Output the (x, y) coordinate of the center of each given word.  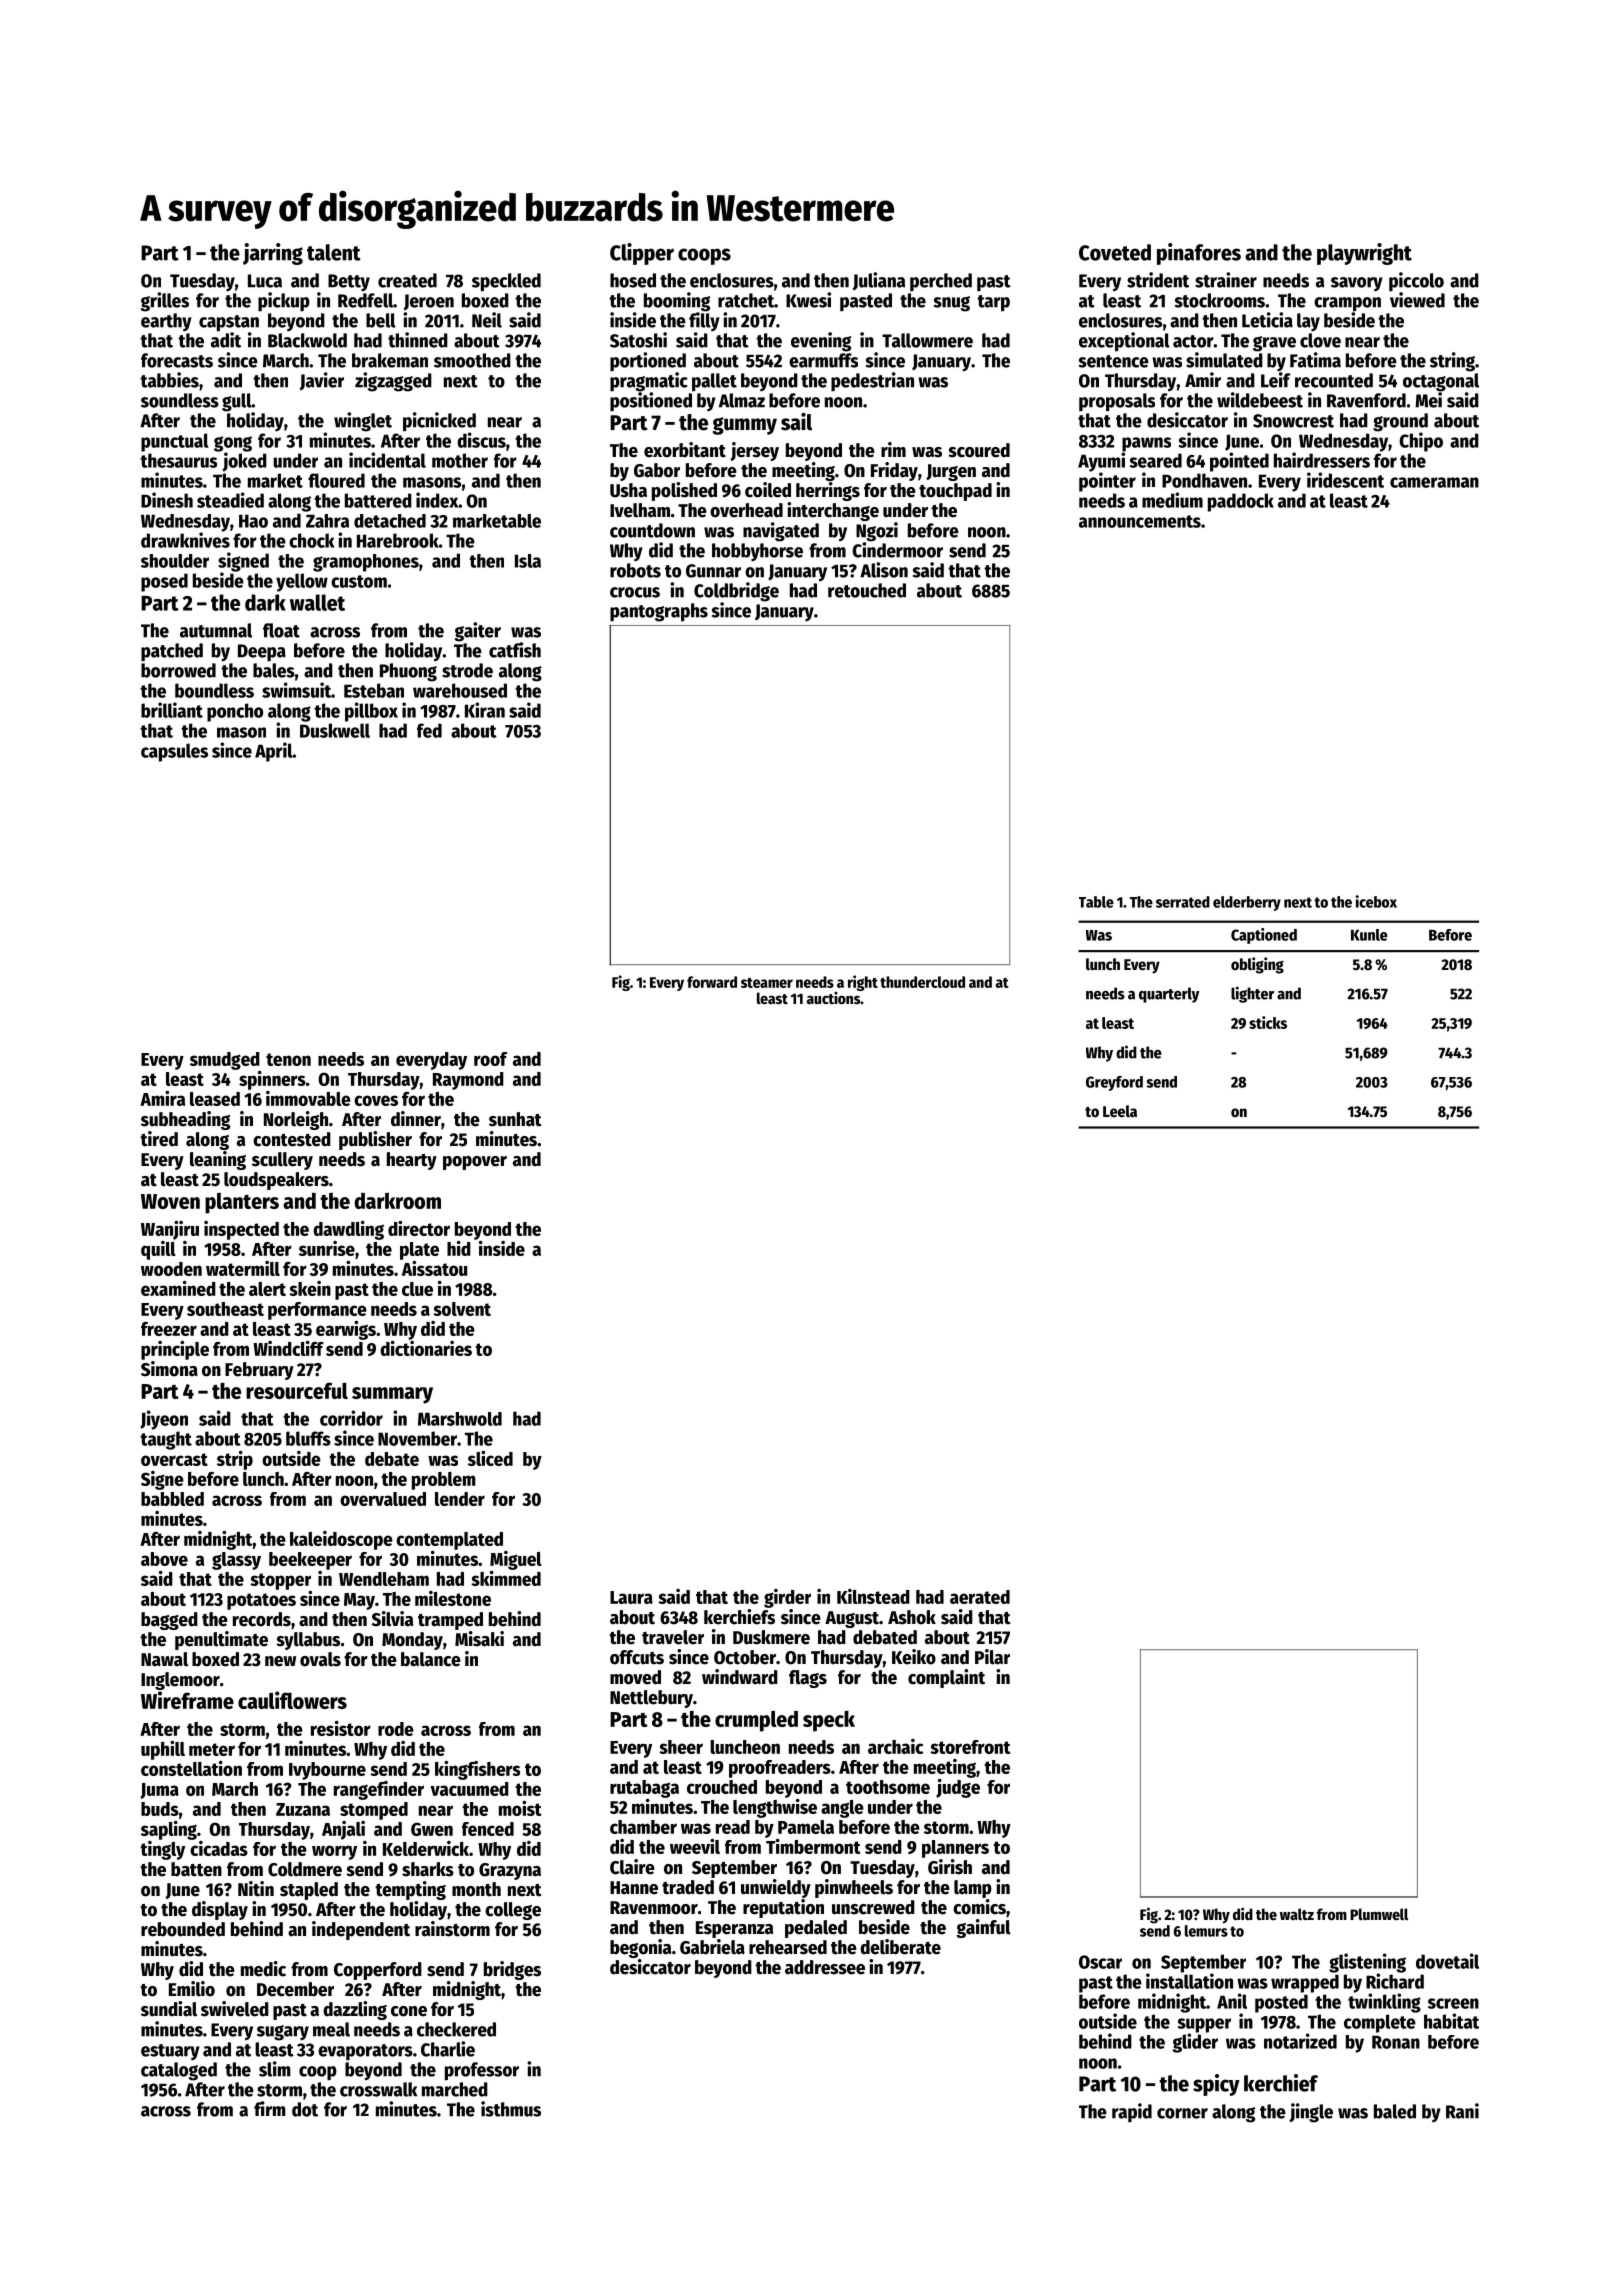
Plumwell (1379, 1914)
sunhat (515, 1119)
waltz (1297, 1914)
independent (361, 1930)
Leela (1120, 1111)
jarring (273, 254)
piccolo (1416, 281)
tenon (288, 1059)
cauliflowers (292, 1700)
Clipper (642, 254)
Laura (631, 1597)
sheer (681, 1747)
